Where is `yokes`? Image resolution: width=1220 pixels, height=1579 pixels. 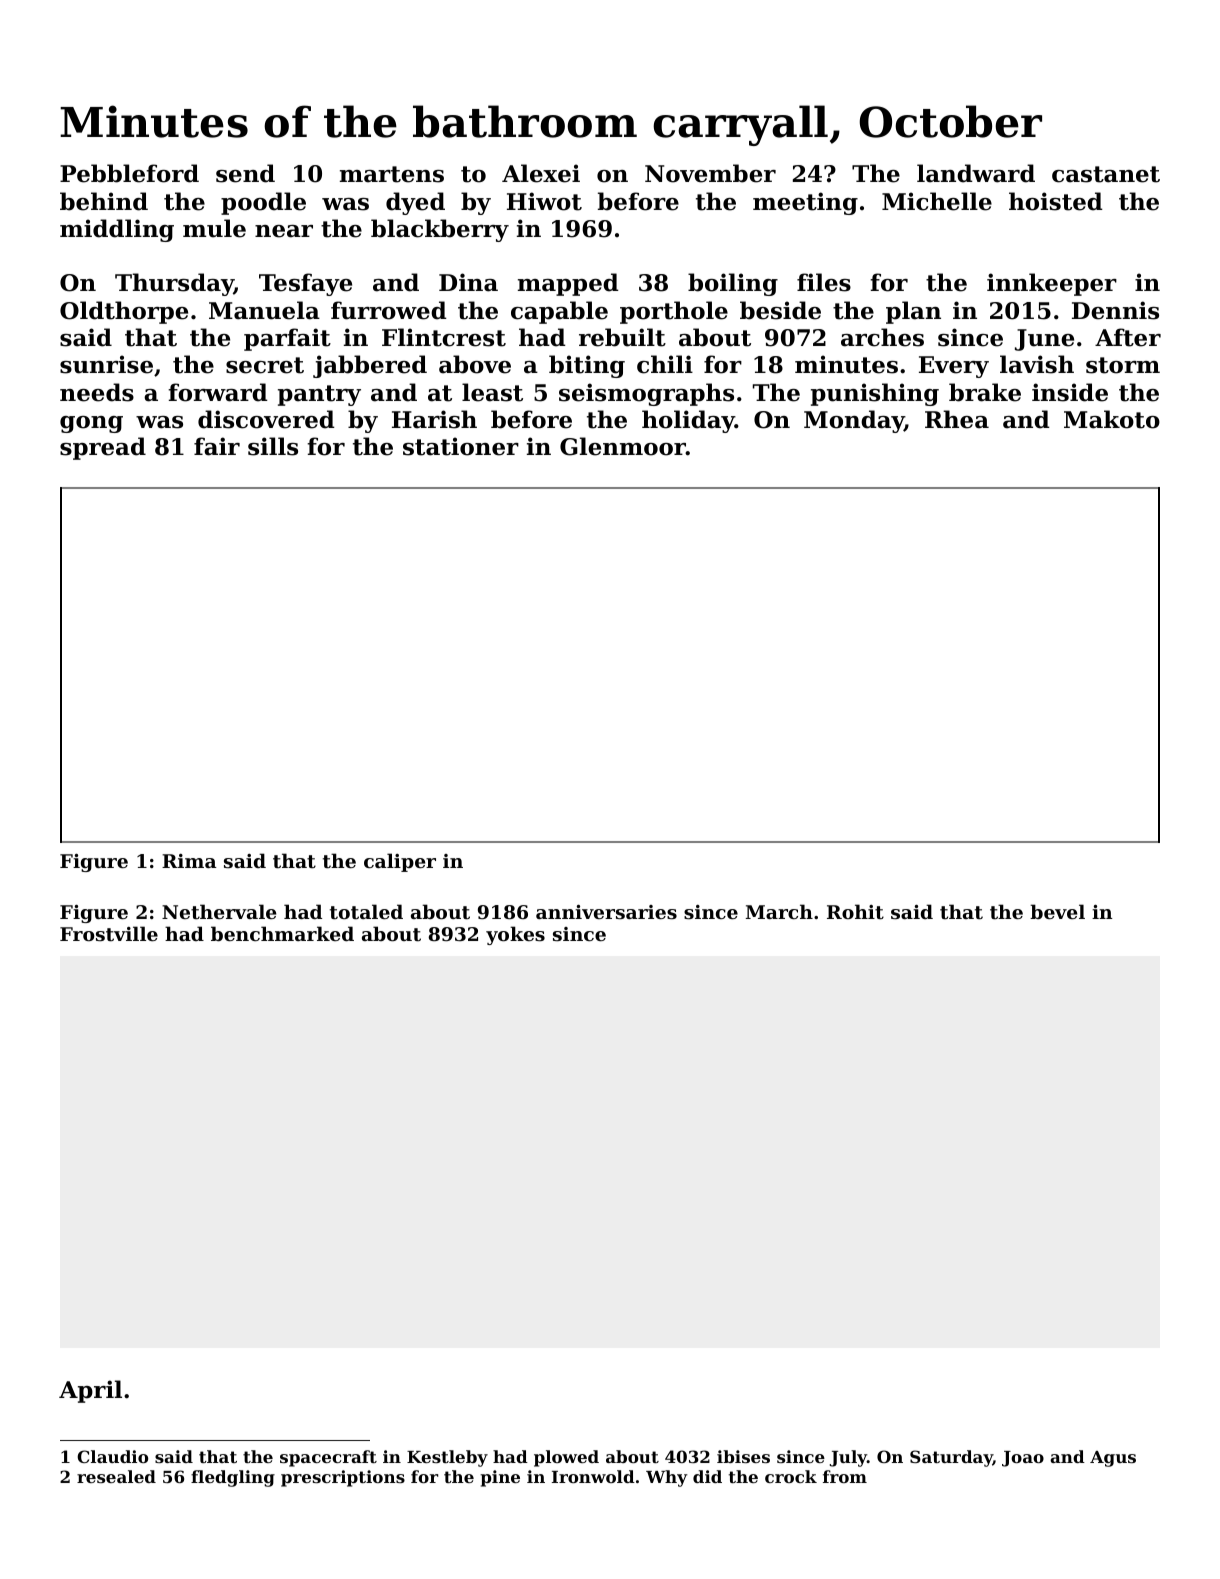
yokes is located at coordinates (515, 935).
